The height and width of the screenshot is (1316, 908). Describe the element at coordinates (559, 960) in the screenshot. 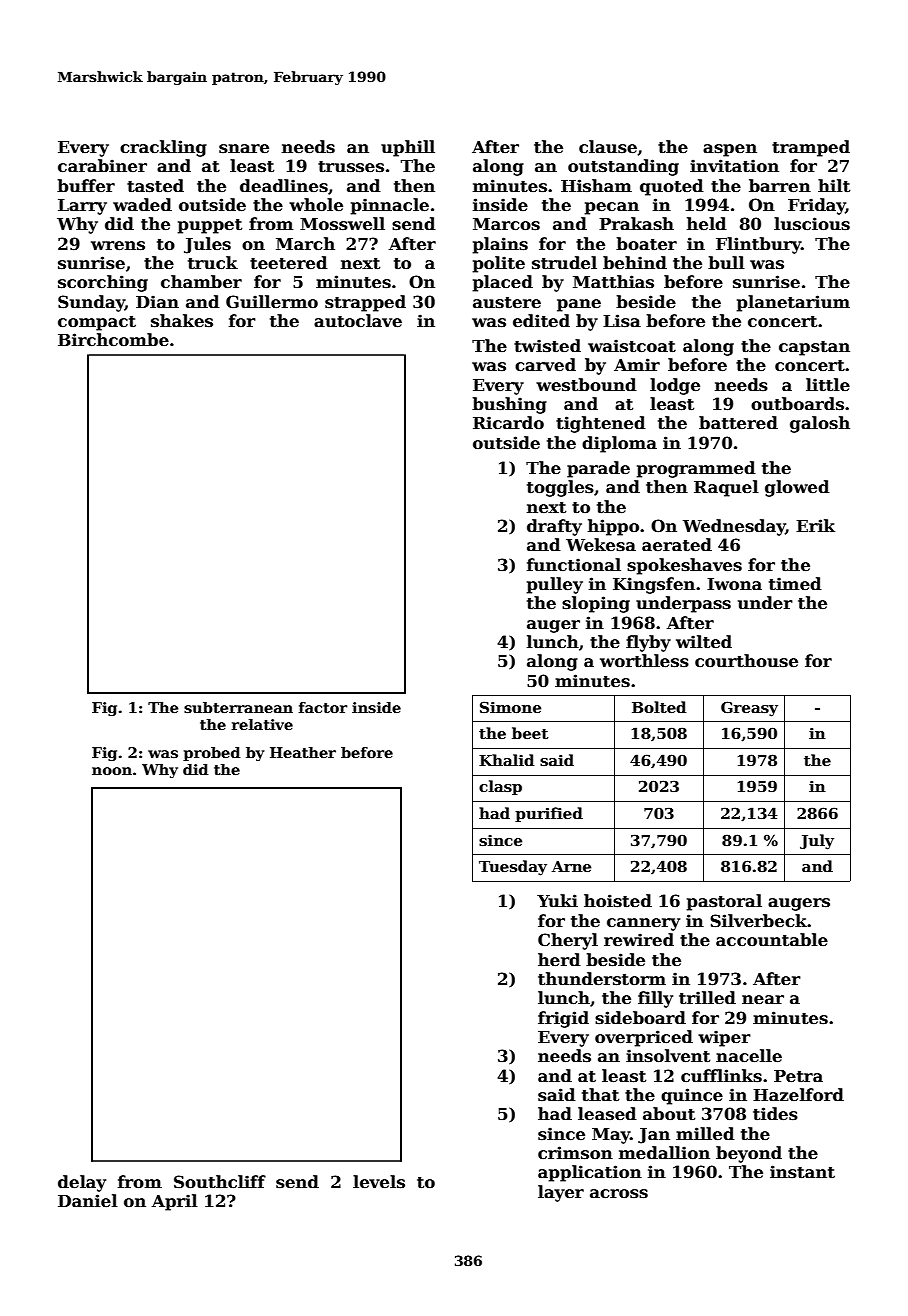

I see `herd` at that location.
